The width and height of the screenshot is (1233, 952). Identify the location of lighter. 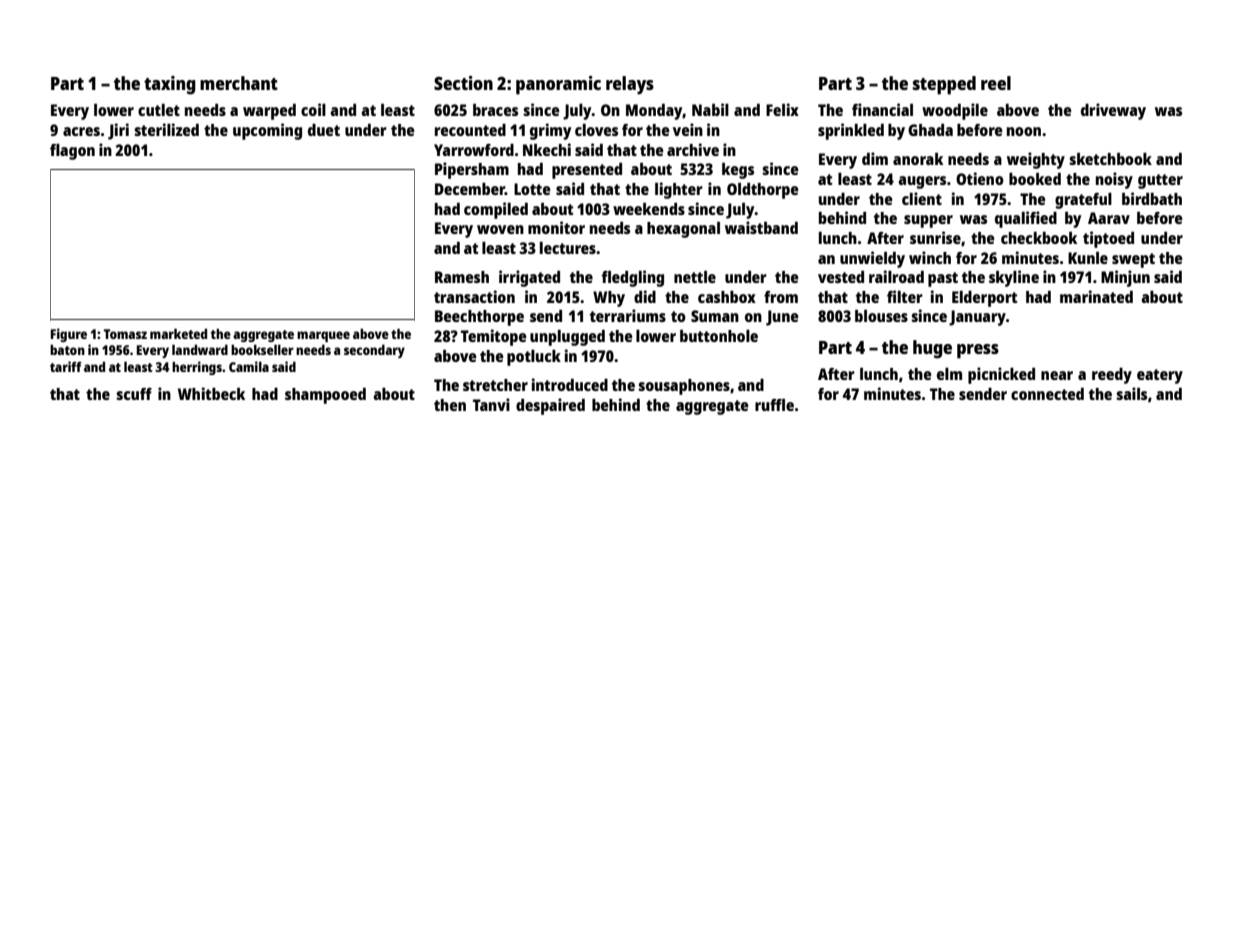
(679, 190).
